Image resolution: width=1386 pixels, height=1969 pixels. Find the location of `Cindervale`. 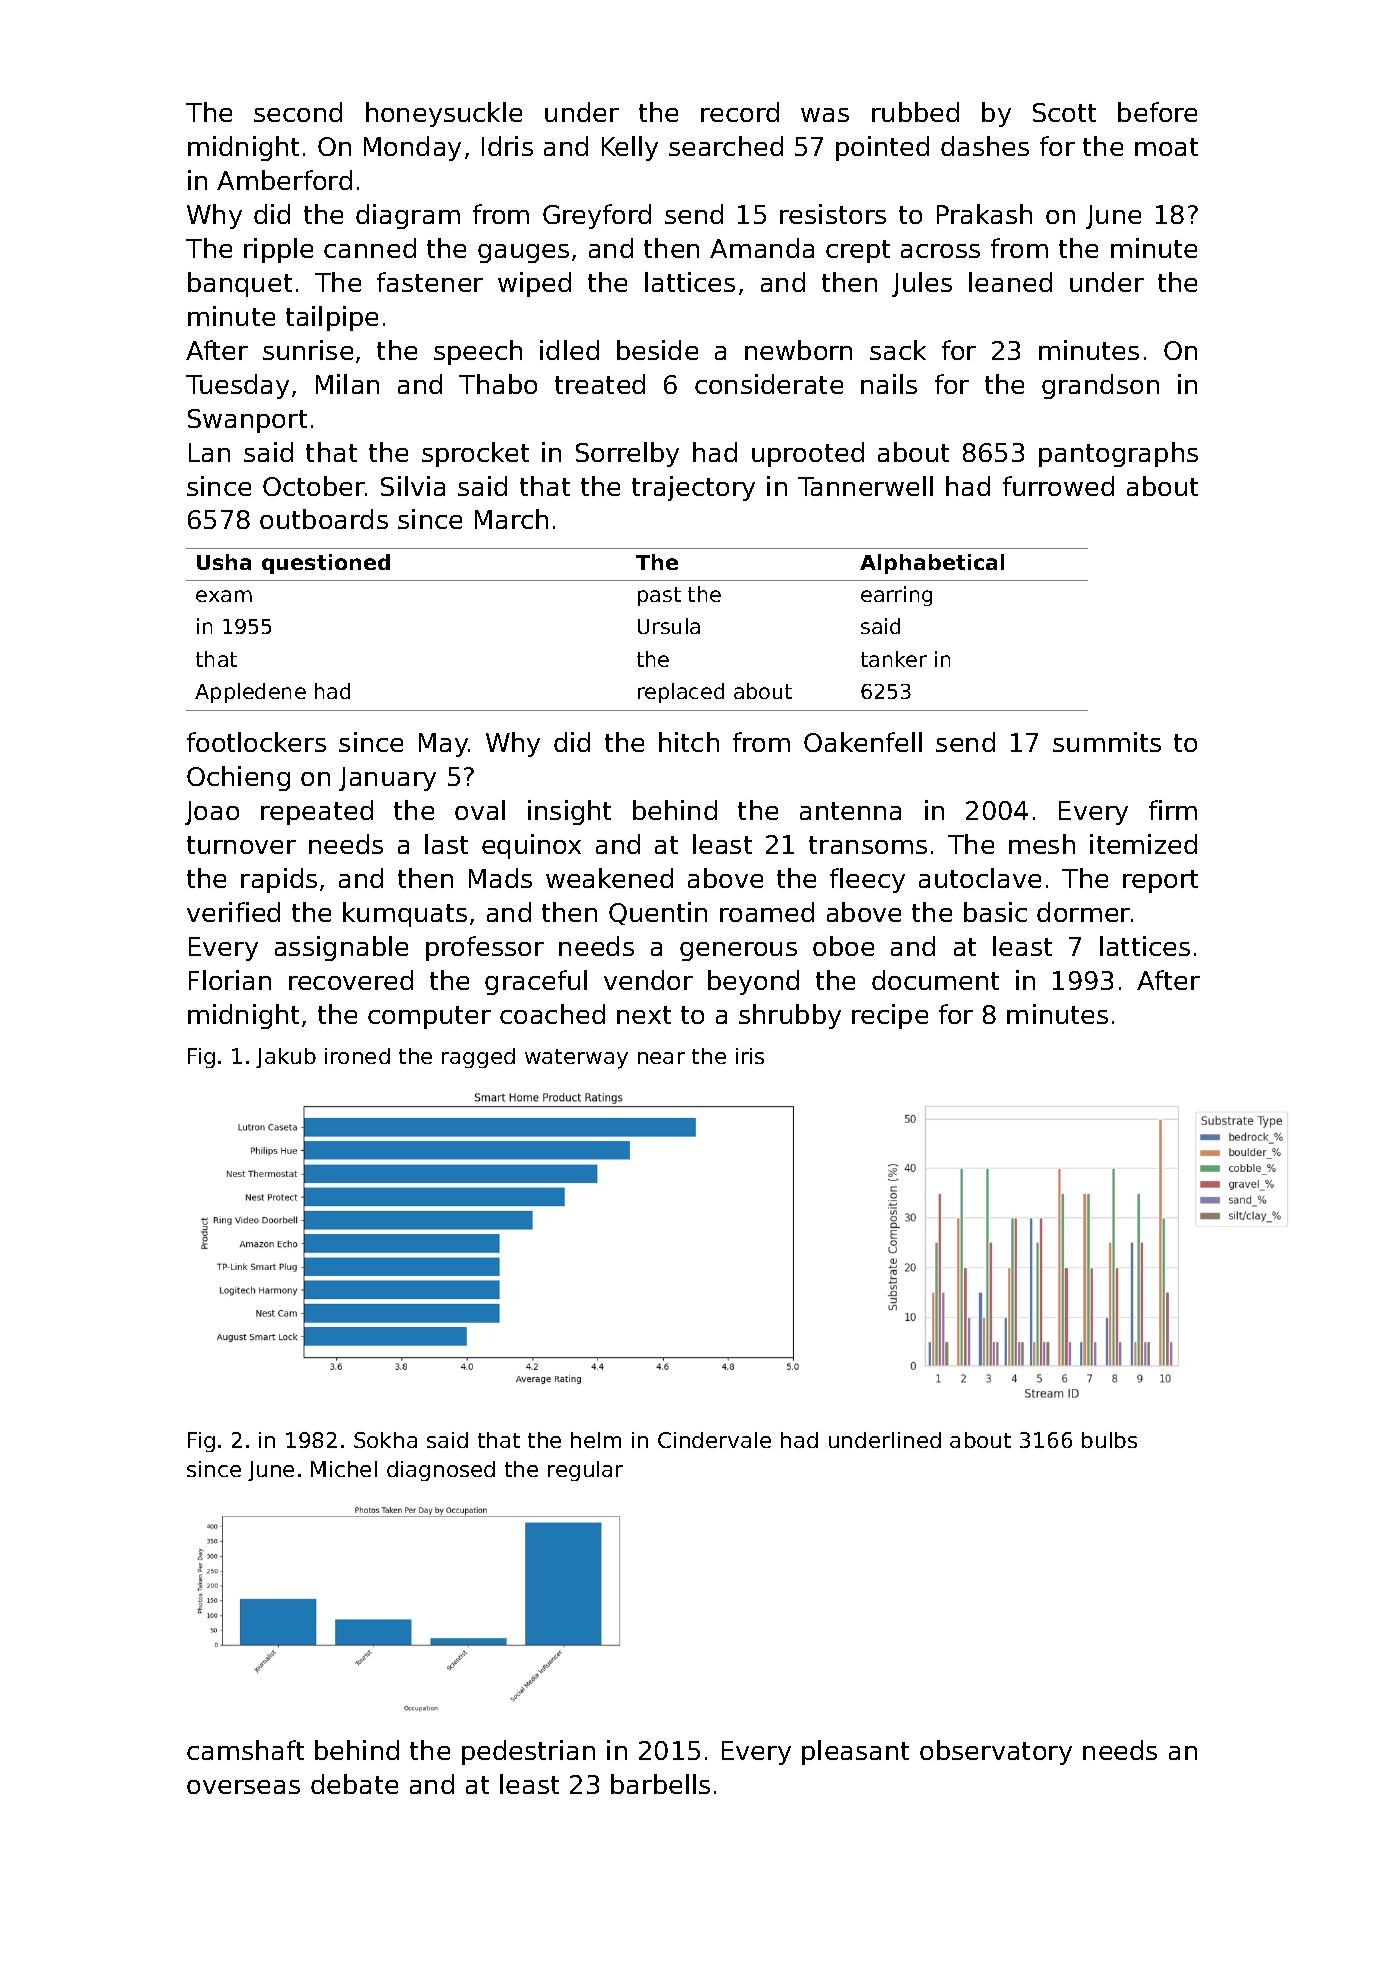

Cindervale is located at coordinates (714, 1440).
